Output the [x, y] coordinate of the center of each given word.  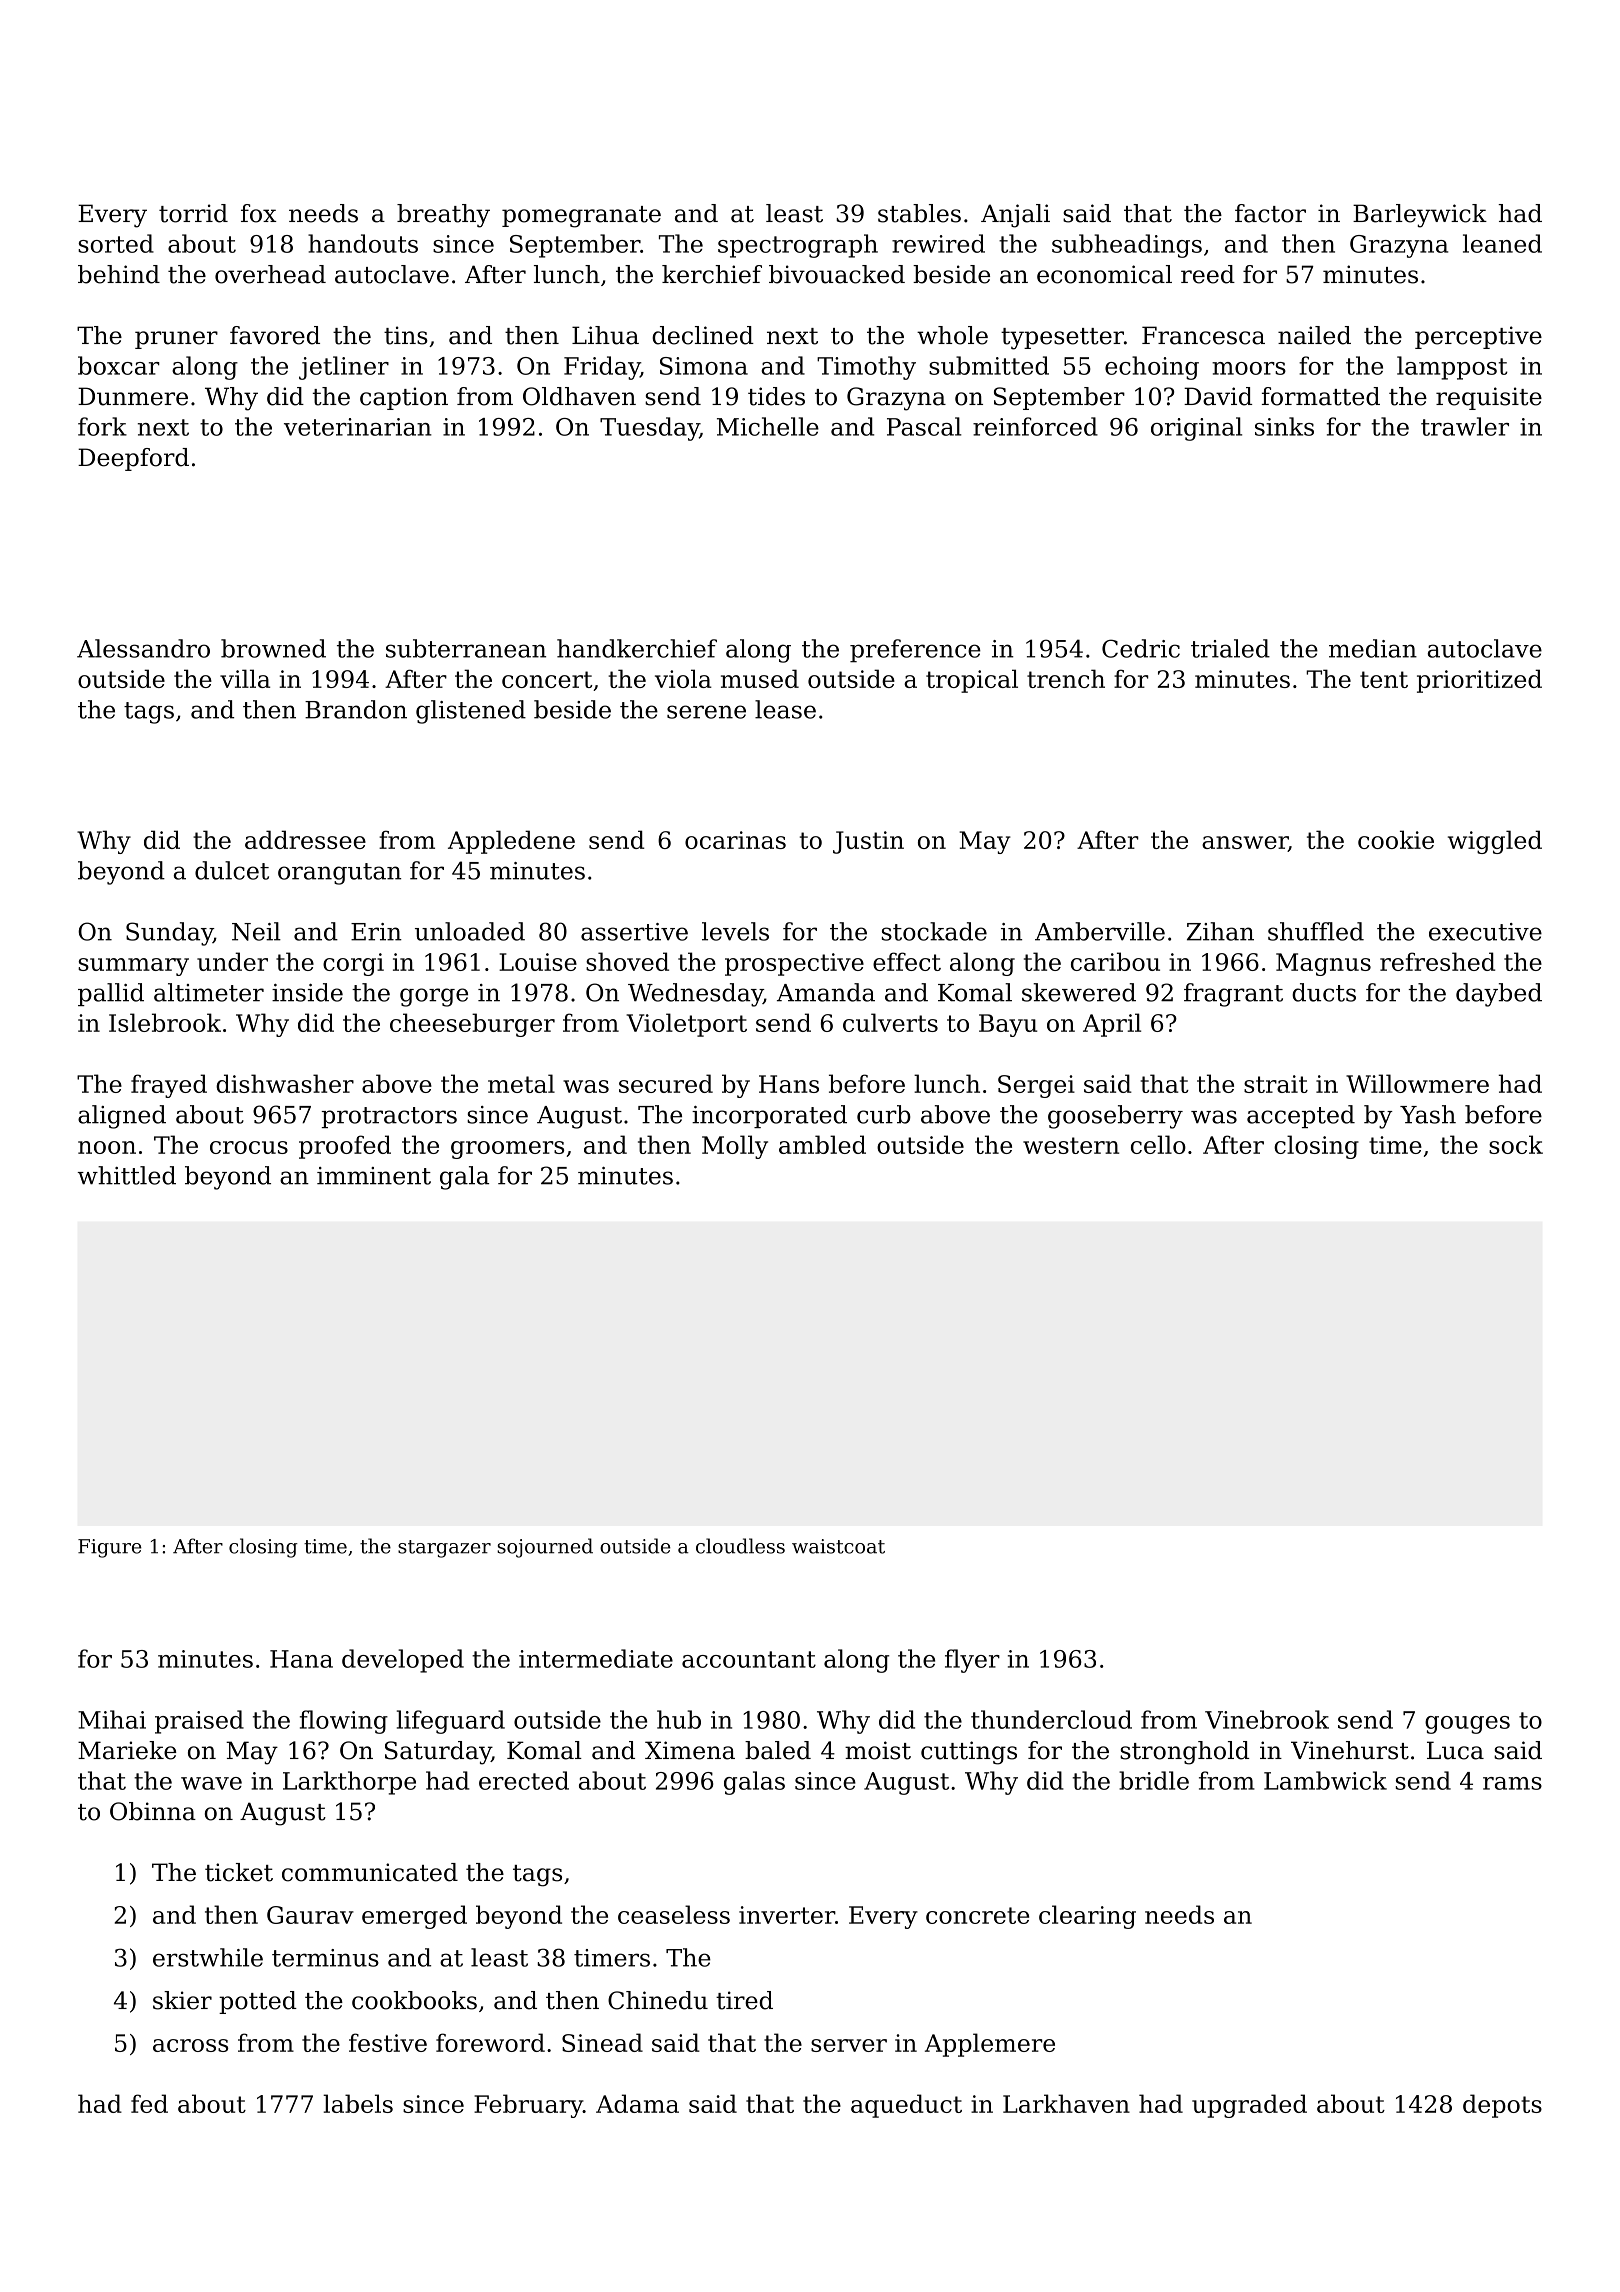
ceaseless [674, 1914]
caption [404, 398]
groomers [507, 1150]
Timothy [866, 368]
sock [1516, 1144]
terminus [325, 1958]
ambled [822, 1144]
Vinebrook [1267, 1719]
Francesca [1203, 335]
